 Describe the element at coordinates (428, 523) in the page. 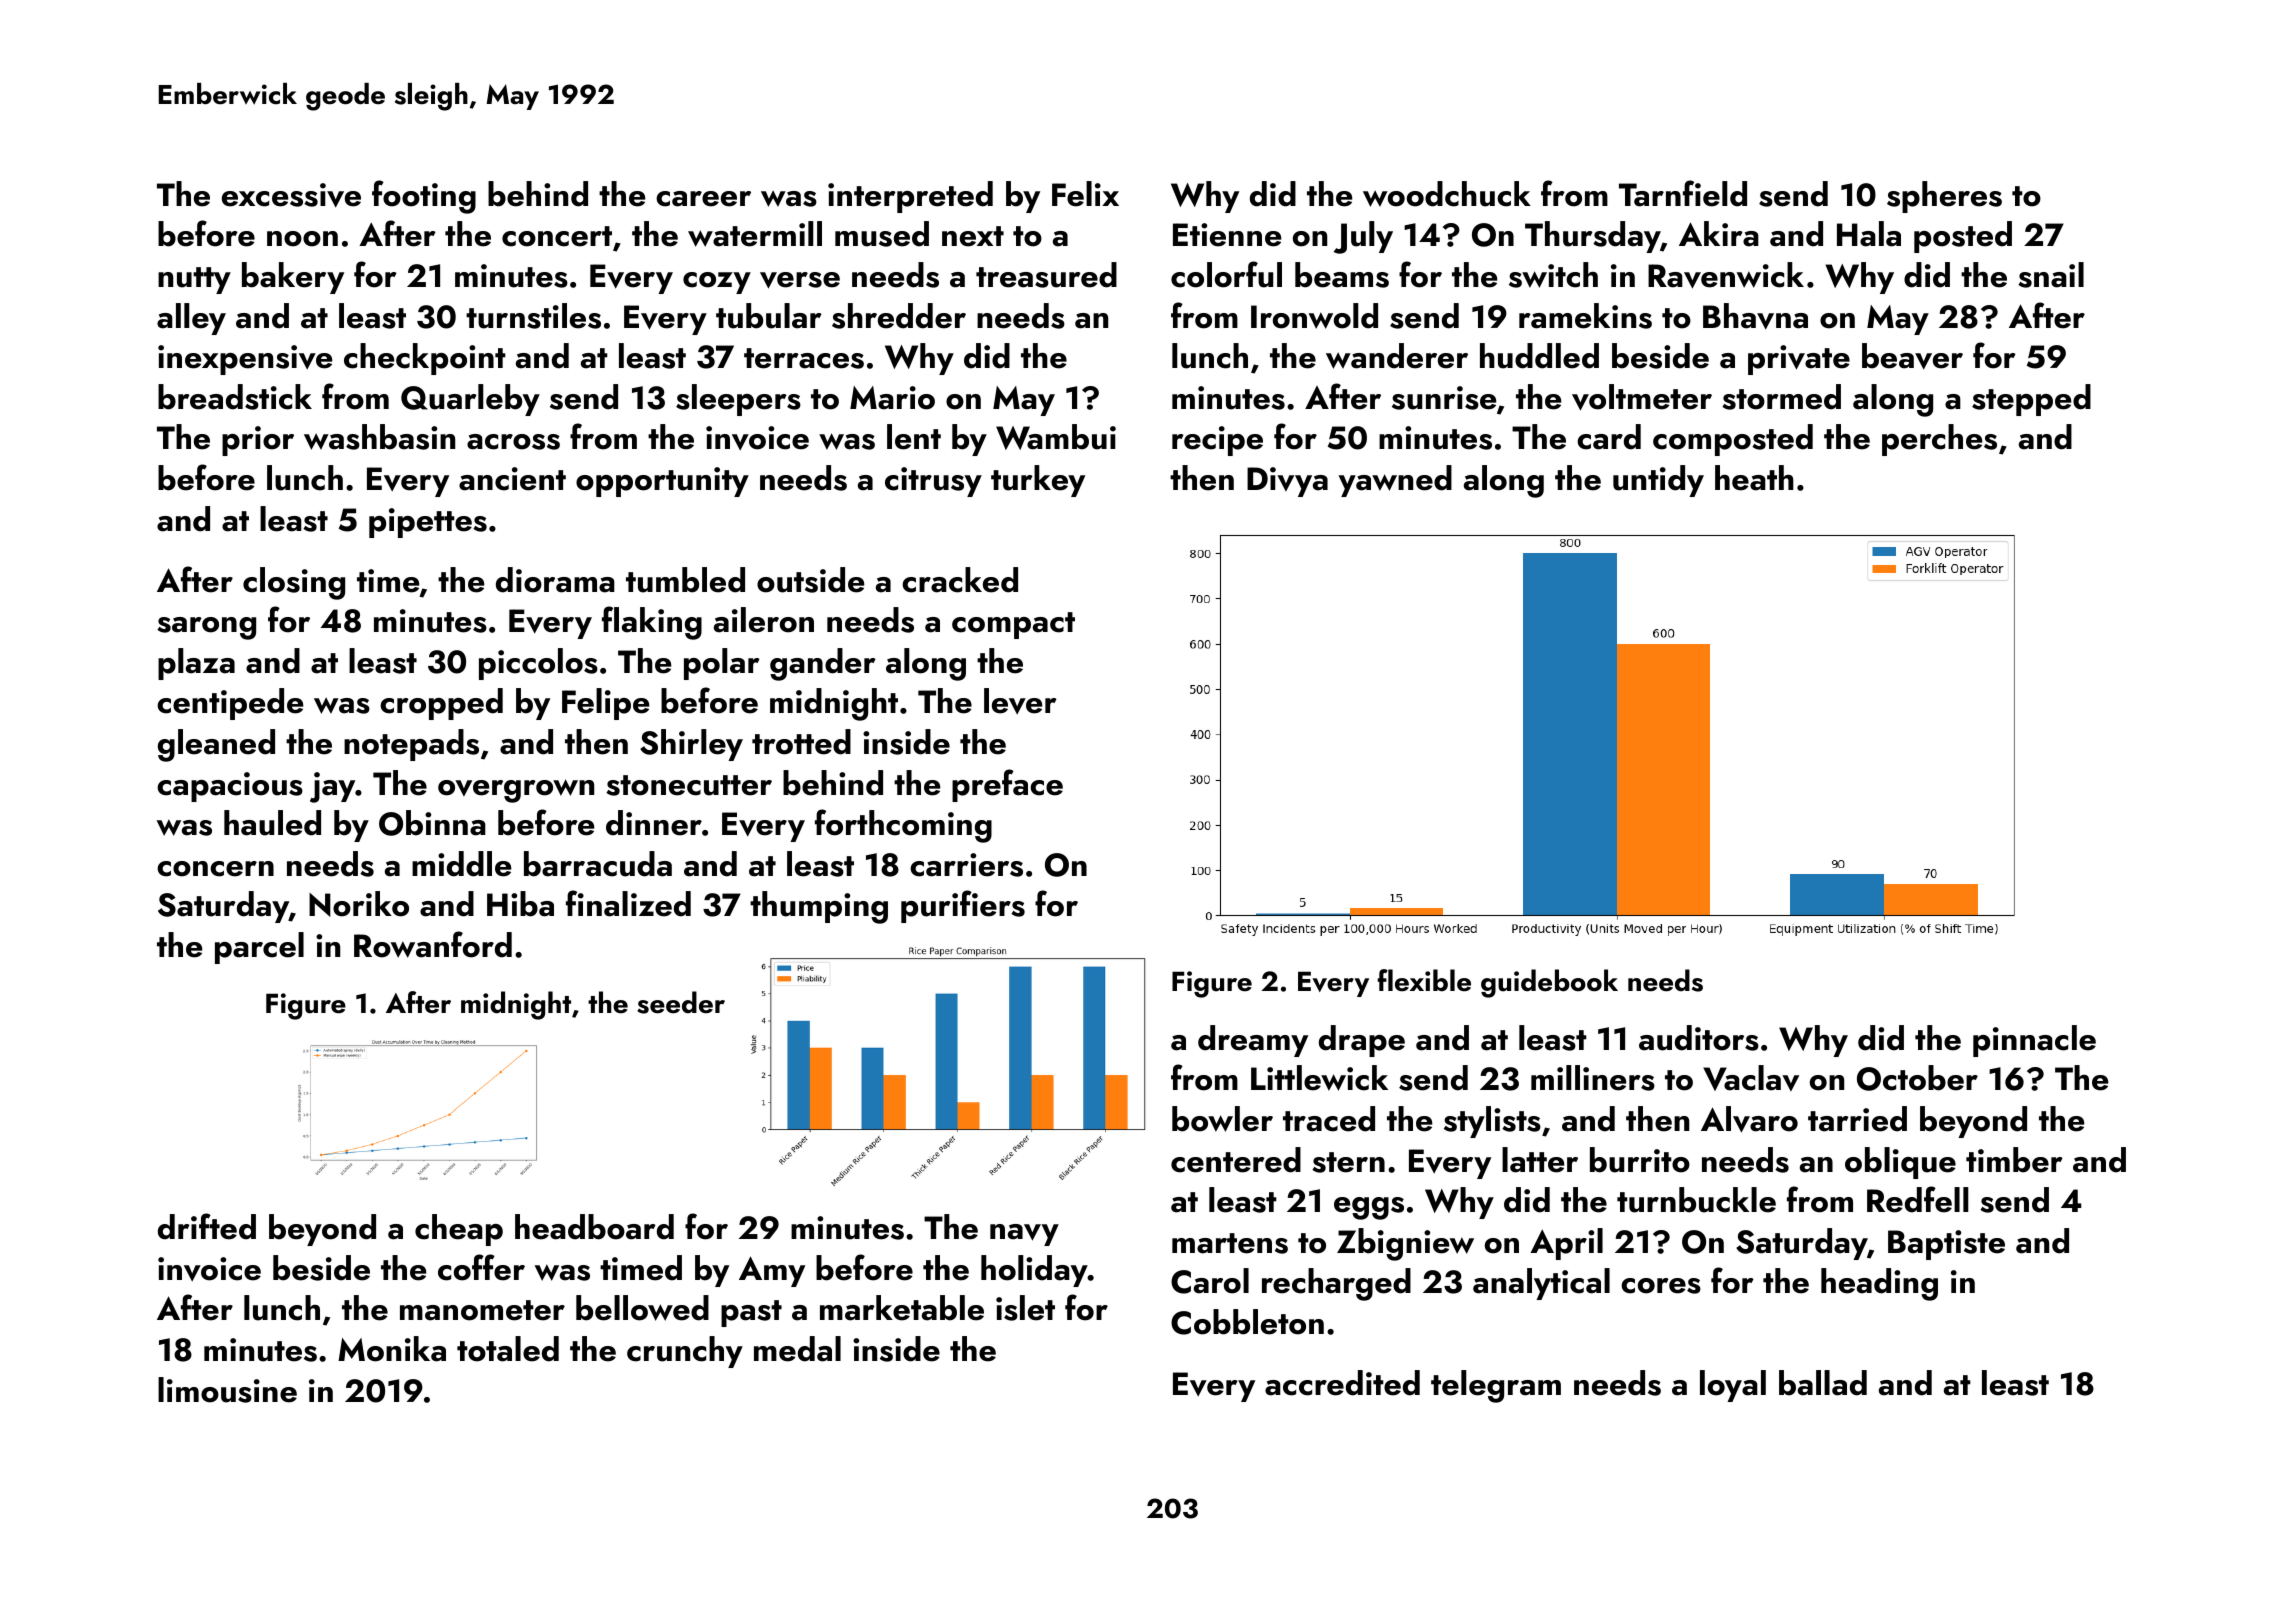

I see `pipettes` at that location.
